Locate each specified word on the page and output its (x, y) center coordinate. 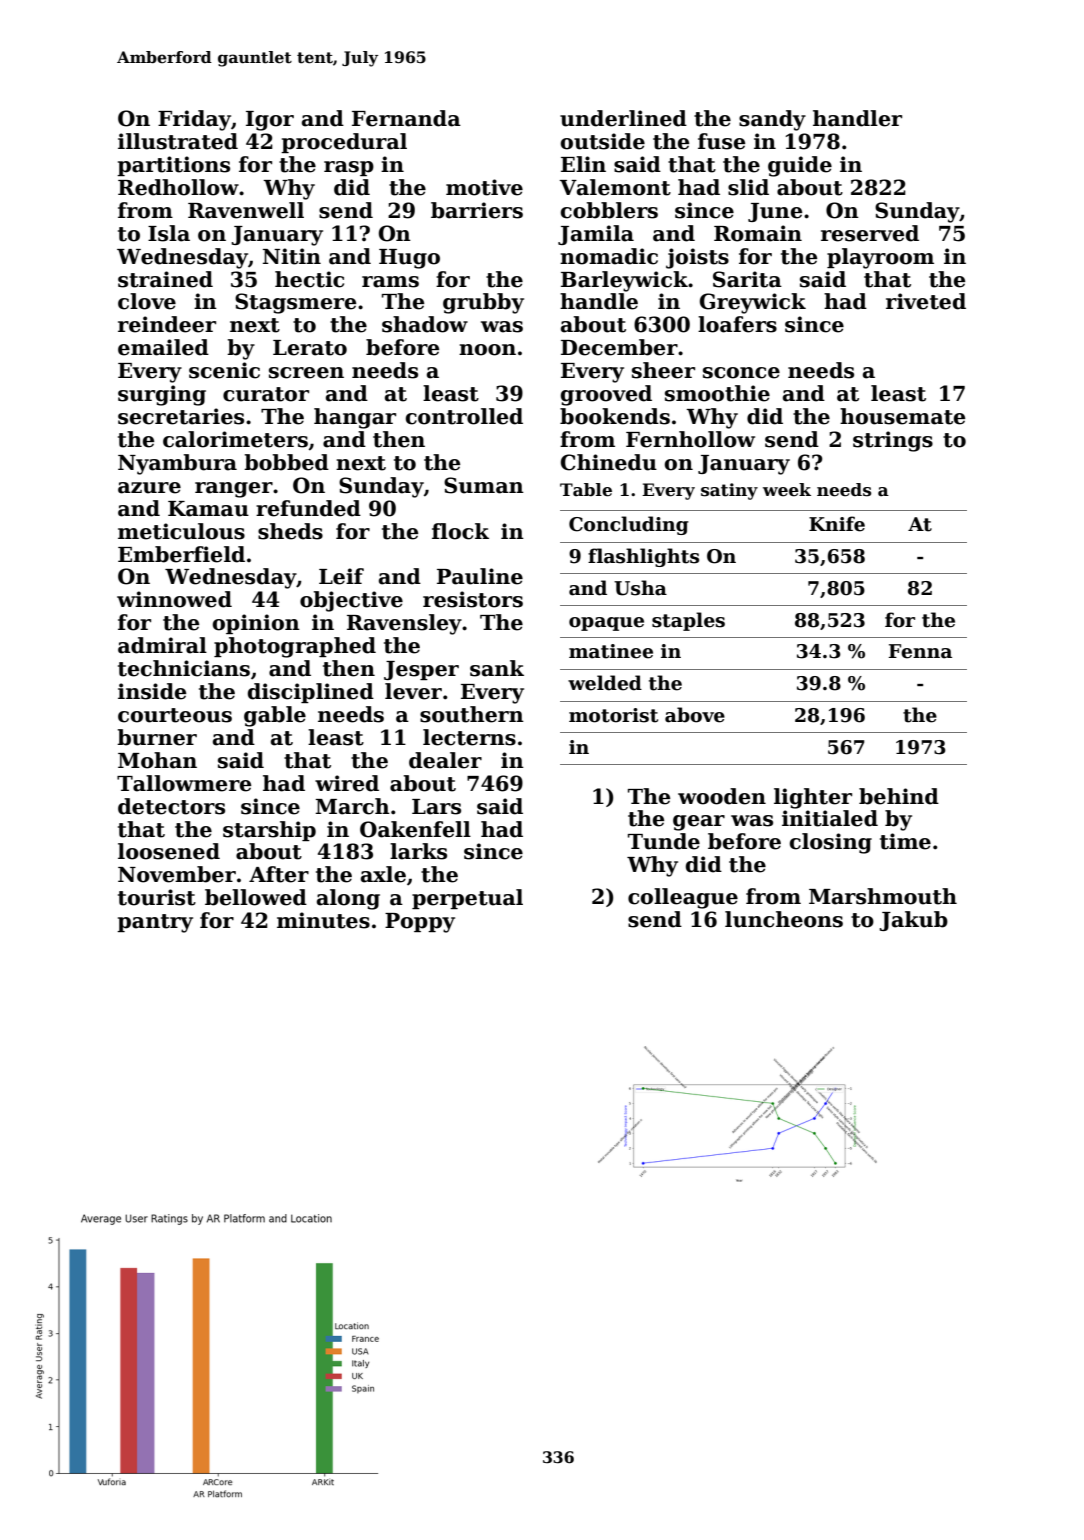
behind (899, 796)
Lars (436, 807)
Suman (484, 485)
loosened (169, 851)
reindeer (167, 324)
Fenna (920, 651)
